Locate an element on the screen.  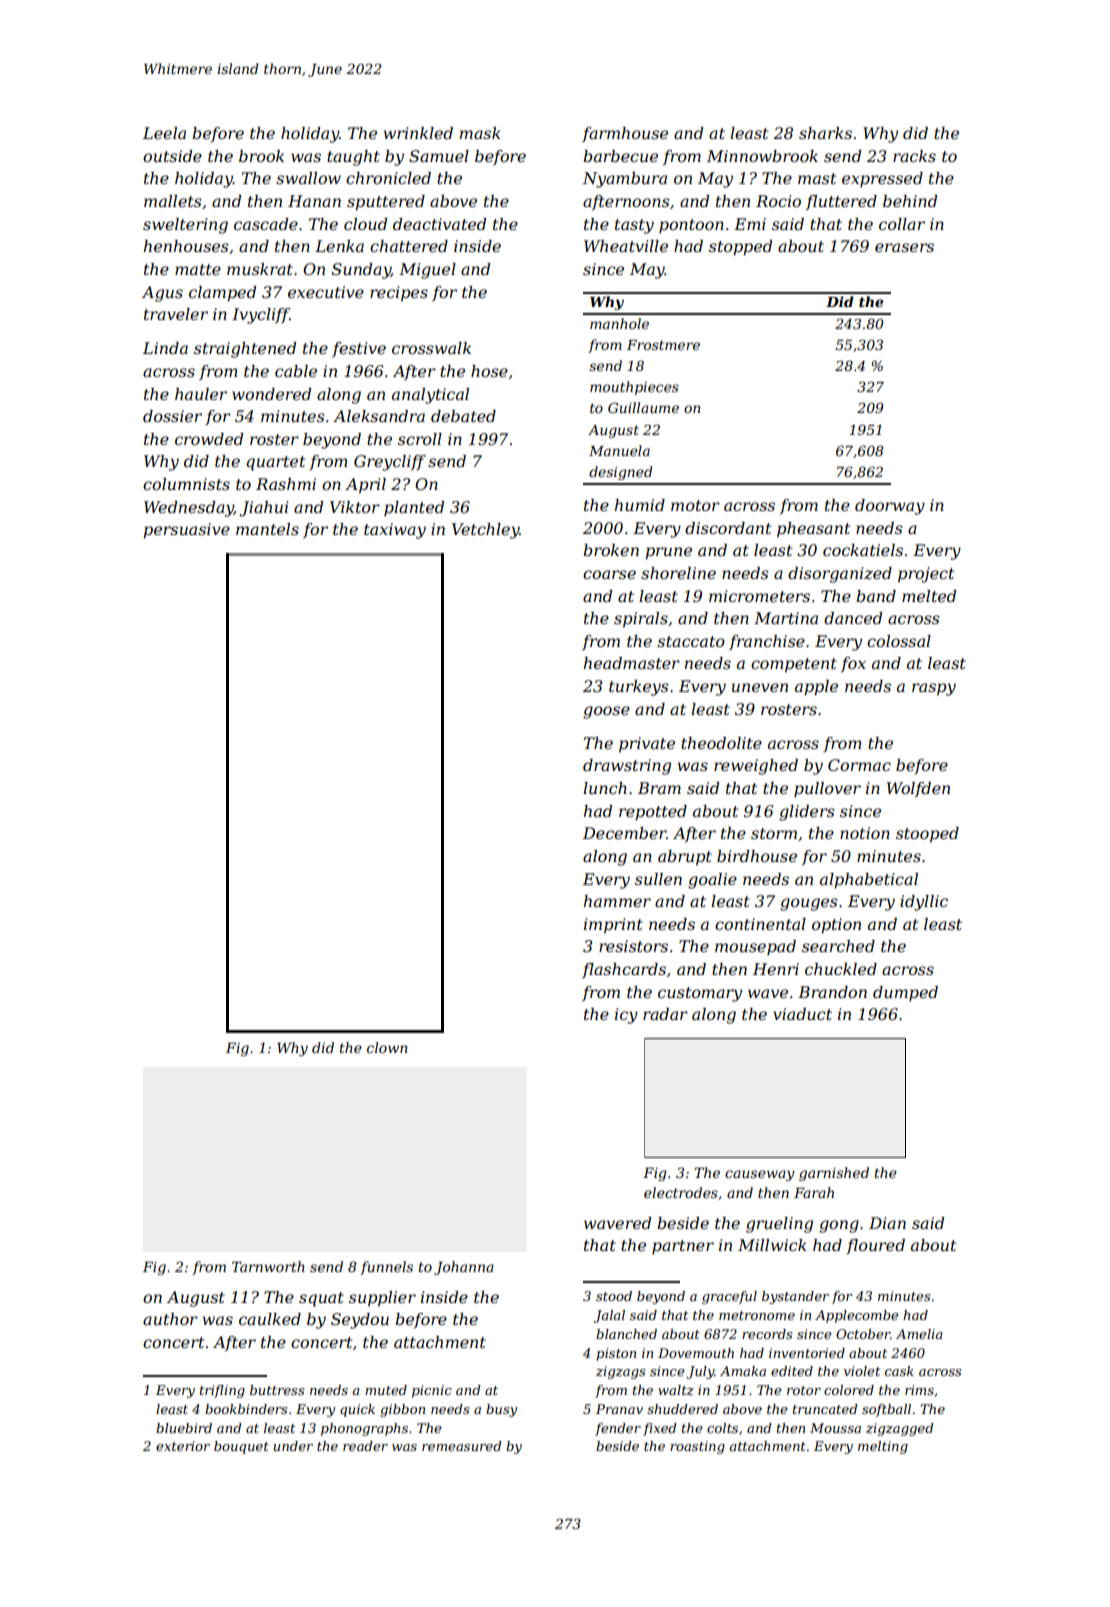
continental is located at coordinates (760, 924).
